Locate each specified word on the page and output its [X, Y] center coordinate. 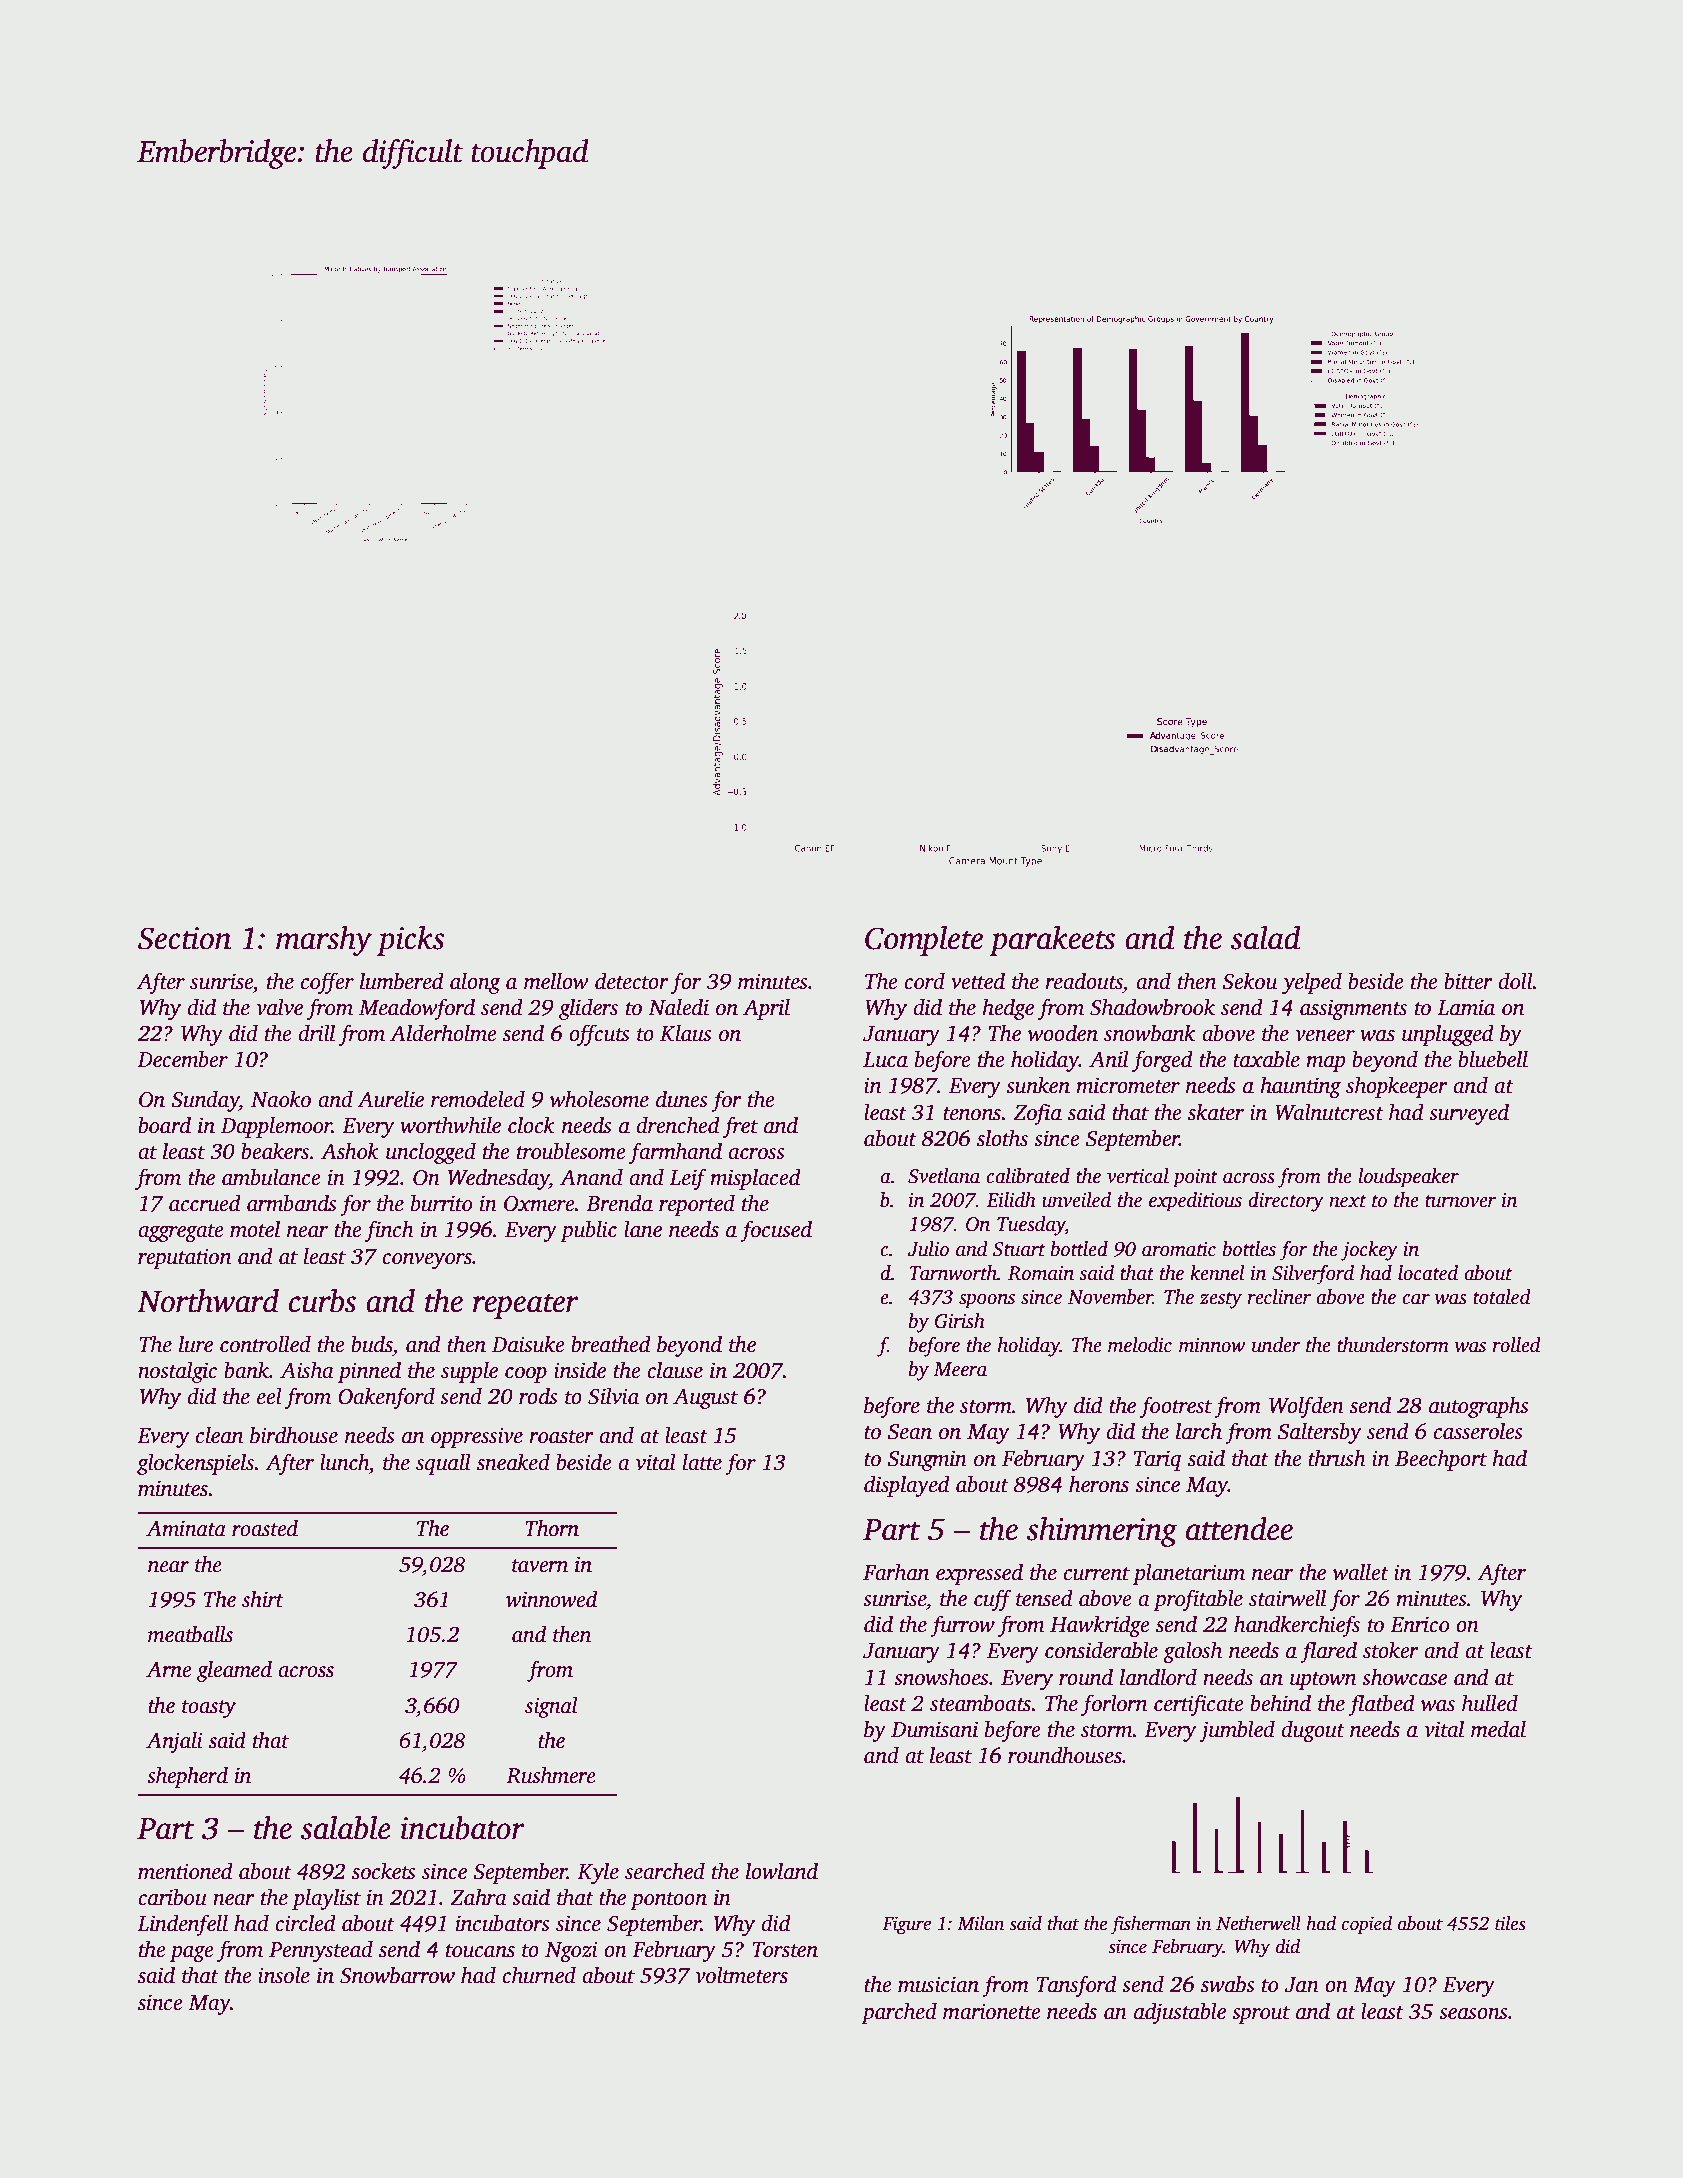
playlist [326, 1899]
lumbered [402, 981]
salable [346, 1828]
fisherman [1150, 1925]
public [588, 1231]
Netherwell [1258, 1923]
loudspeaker [1408, 1178]
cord [924, 981]
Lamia [1466, 1007]
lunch [344, 1462]
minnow [1212, 1345]
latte [702, 1462]
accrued [205, 1203]
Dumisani [934, 1729]
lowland [782, 1871]
